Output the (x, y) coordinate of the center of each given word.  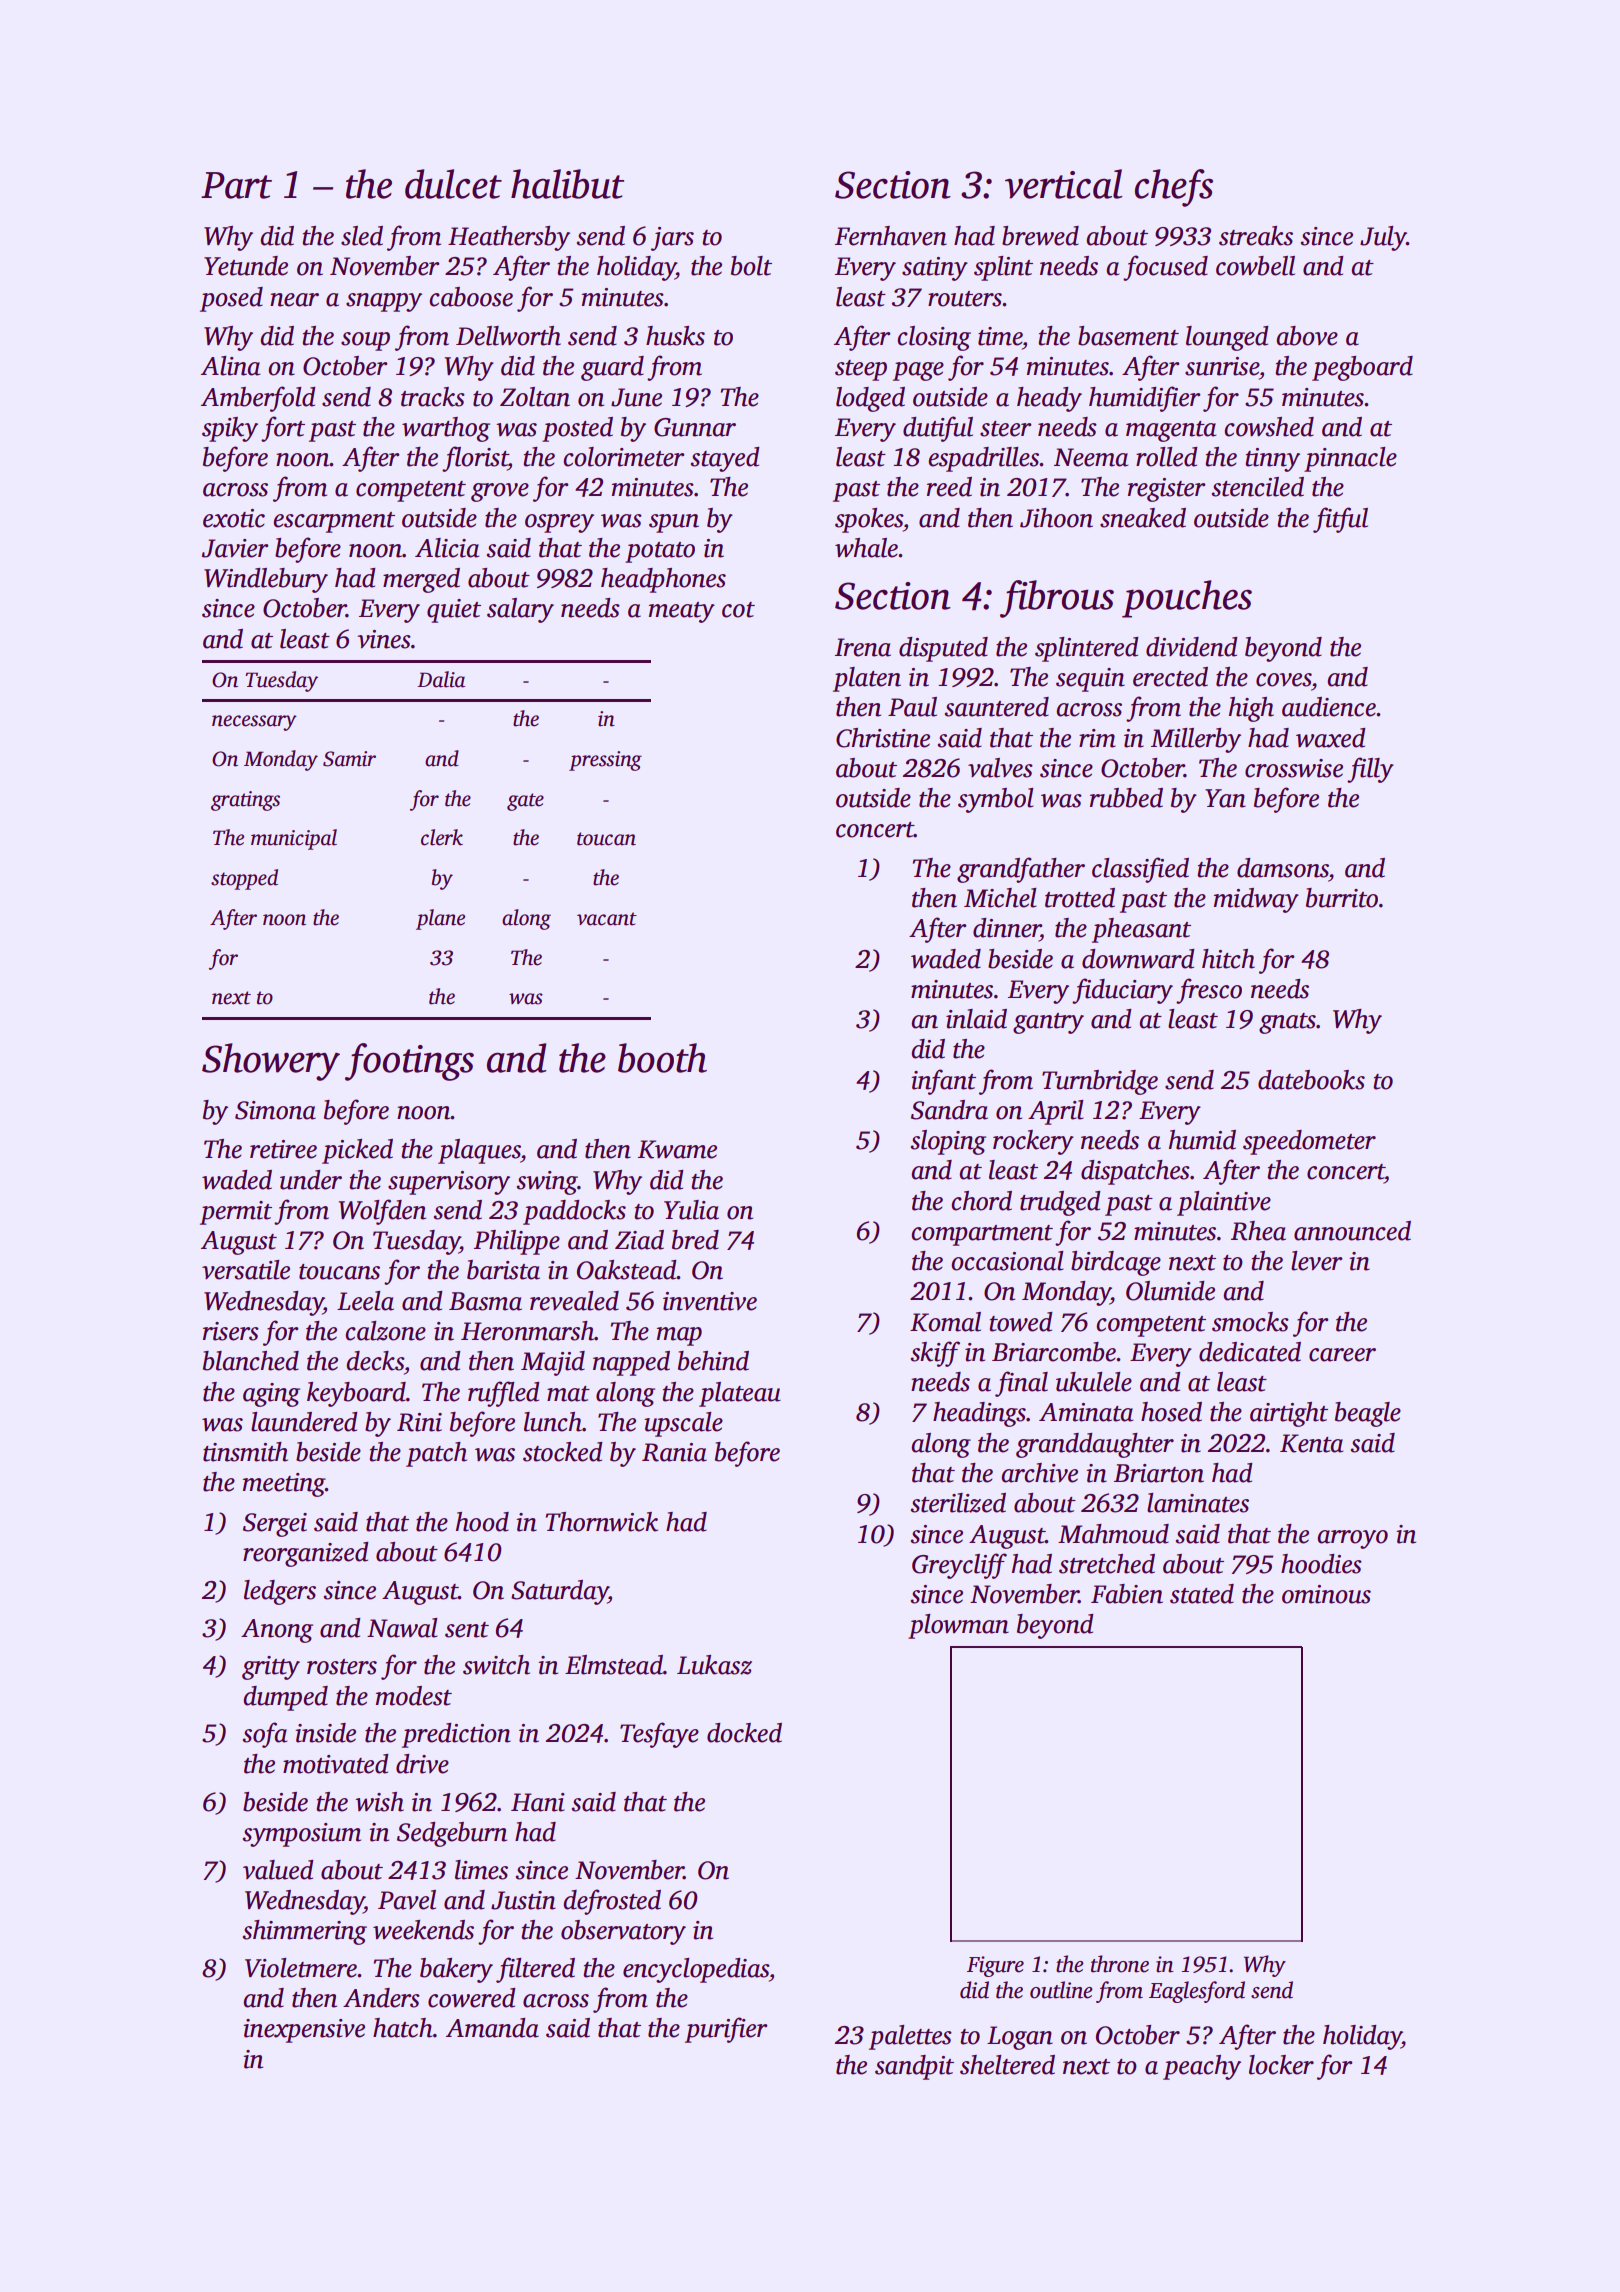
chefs (1174, 188)
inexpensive (304, 2031)
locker (1281, 2065)
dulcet (453, 184)
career (1342, 1355)
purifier (726, 2030)
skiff (935, 1354)
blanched (251, 1361)
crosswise (1294, 768)
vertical (1063, 184)
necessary (254, 723)
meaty (682, 612)
